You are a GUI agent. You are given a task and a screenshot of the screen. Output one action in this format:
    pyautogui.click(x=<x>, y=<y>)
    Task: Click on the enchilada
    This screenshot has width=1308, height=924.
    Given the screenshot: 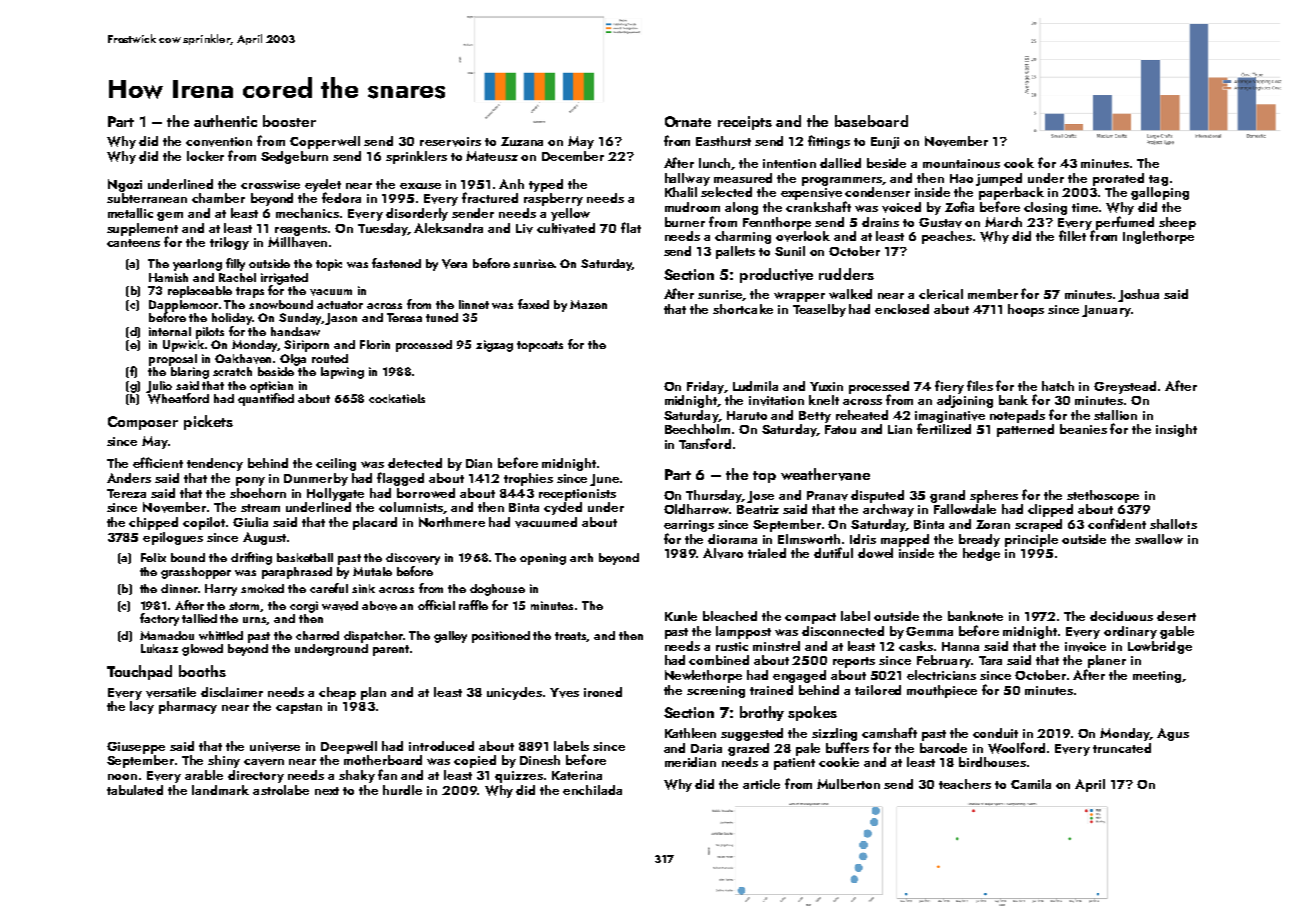 What is the action you would take?
    pyautogui.click(x=592, y=790)
